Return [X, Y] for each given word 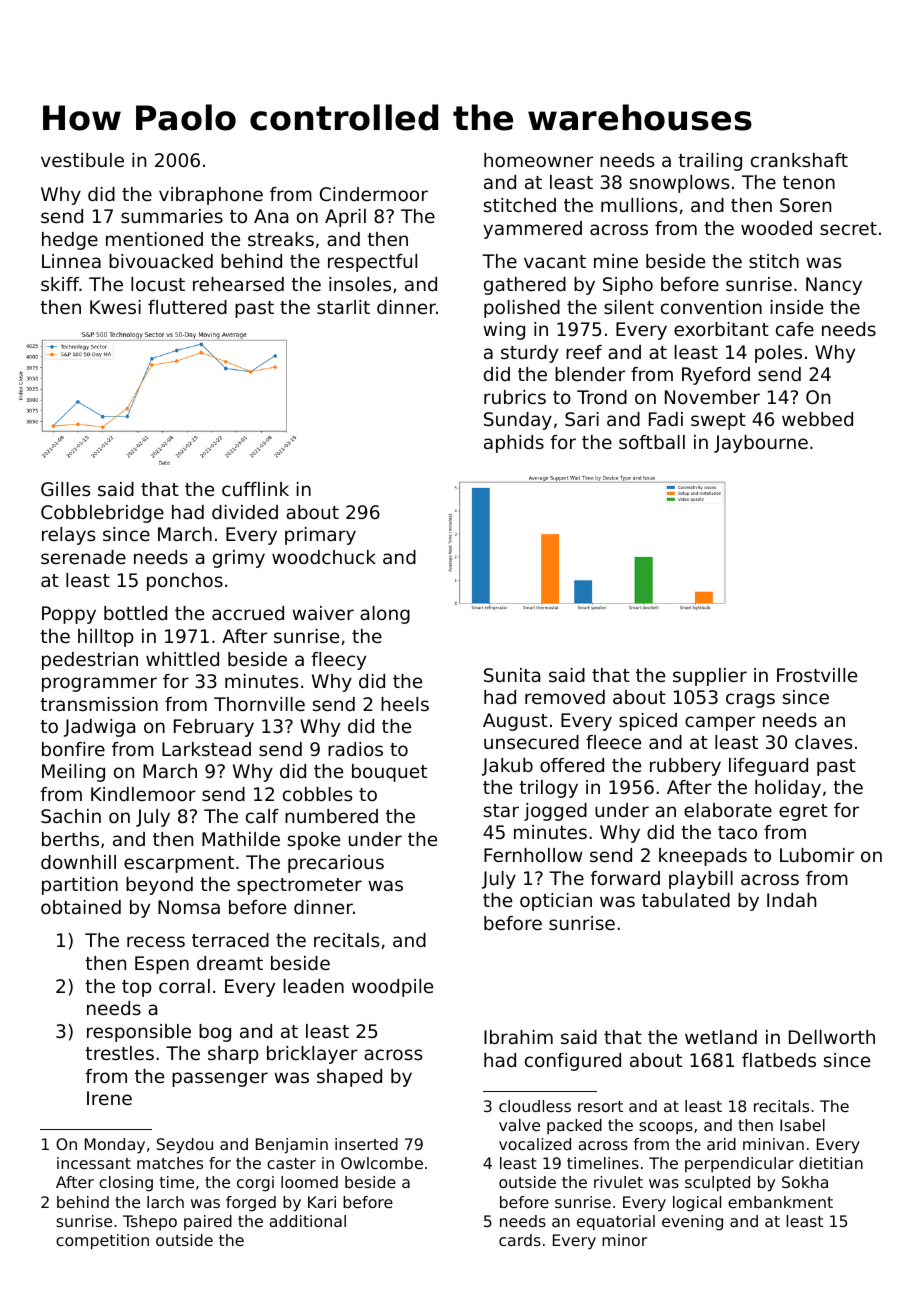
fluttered [187, 307]
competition [102, 1242]
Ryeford [716, 376]
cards [520, 1240]
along [385, 615]
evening [692, 1223]
